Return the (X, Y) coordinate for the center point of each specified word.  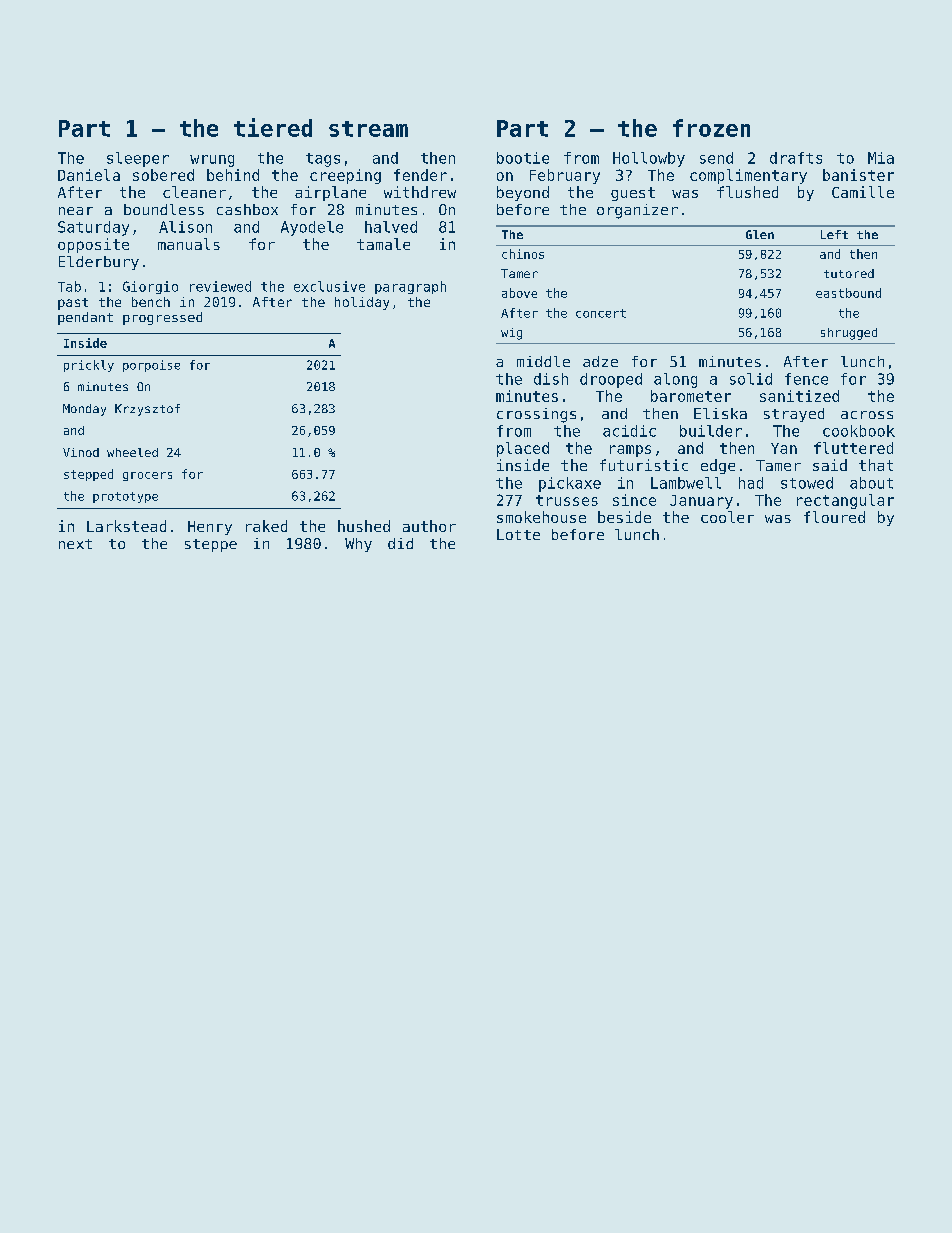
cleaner (194, 192)
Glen (760, 234)
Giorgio (150, 287)
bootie (523, 158)
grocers (147, 476)
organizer (637, 211)
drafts (796, 158)
